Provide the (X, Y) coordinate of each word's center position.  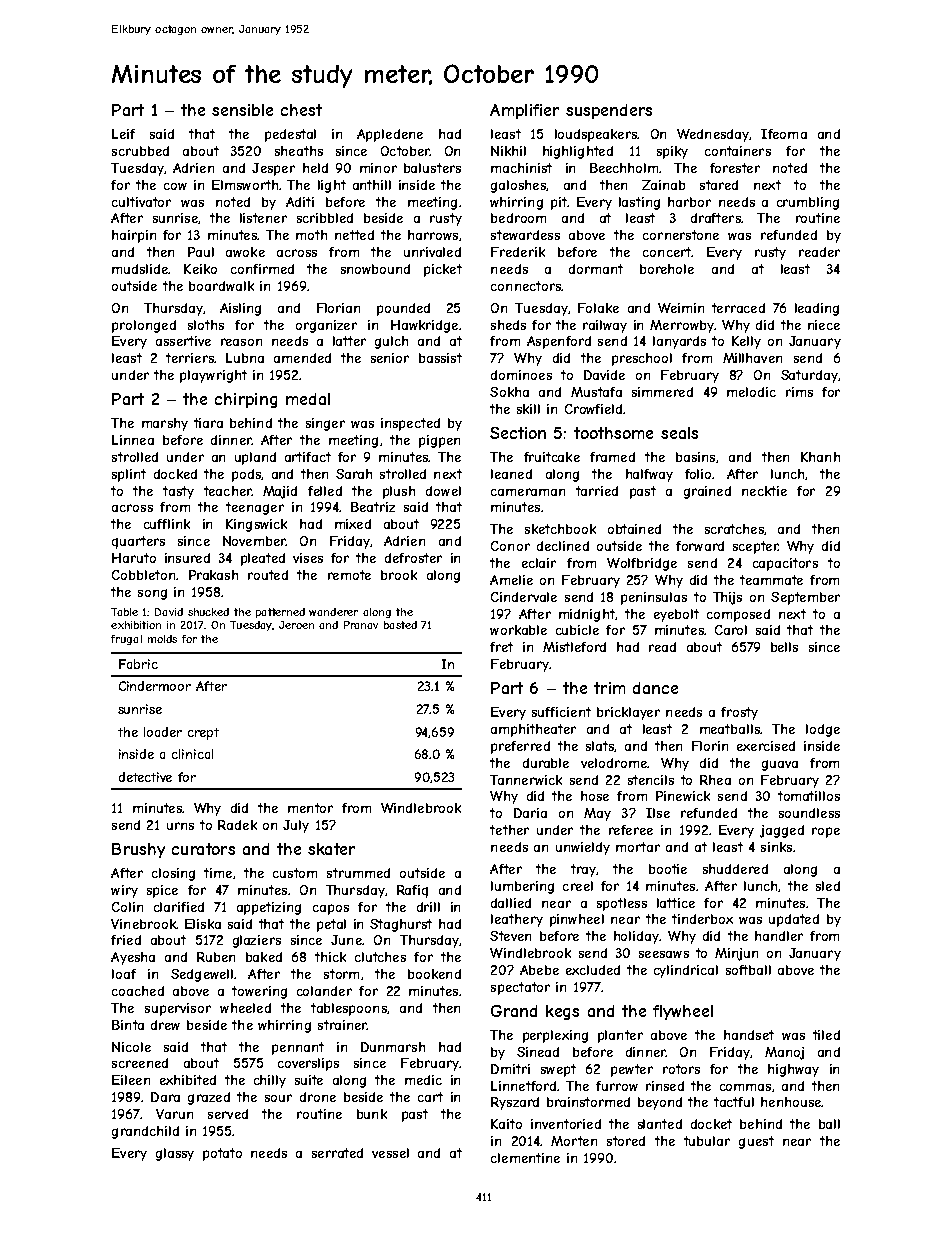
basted (400, 625)
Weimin (681, 308)
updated (794, 920)
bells (784, 647)
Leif (123, 134)
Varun (174, 1114)
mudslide (140, 269)
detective (145, 777)
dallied (511, 903)
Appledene (390, 135)
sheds (508, 325)
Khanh (820, 457)
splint (129, 475)
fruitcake (552, 457)
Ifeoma (784, 134)
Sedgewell (202, 975)
